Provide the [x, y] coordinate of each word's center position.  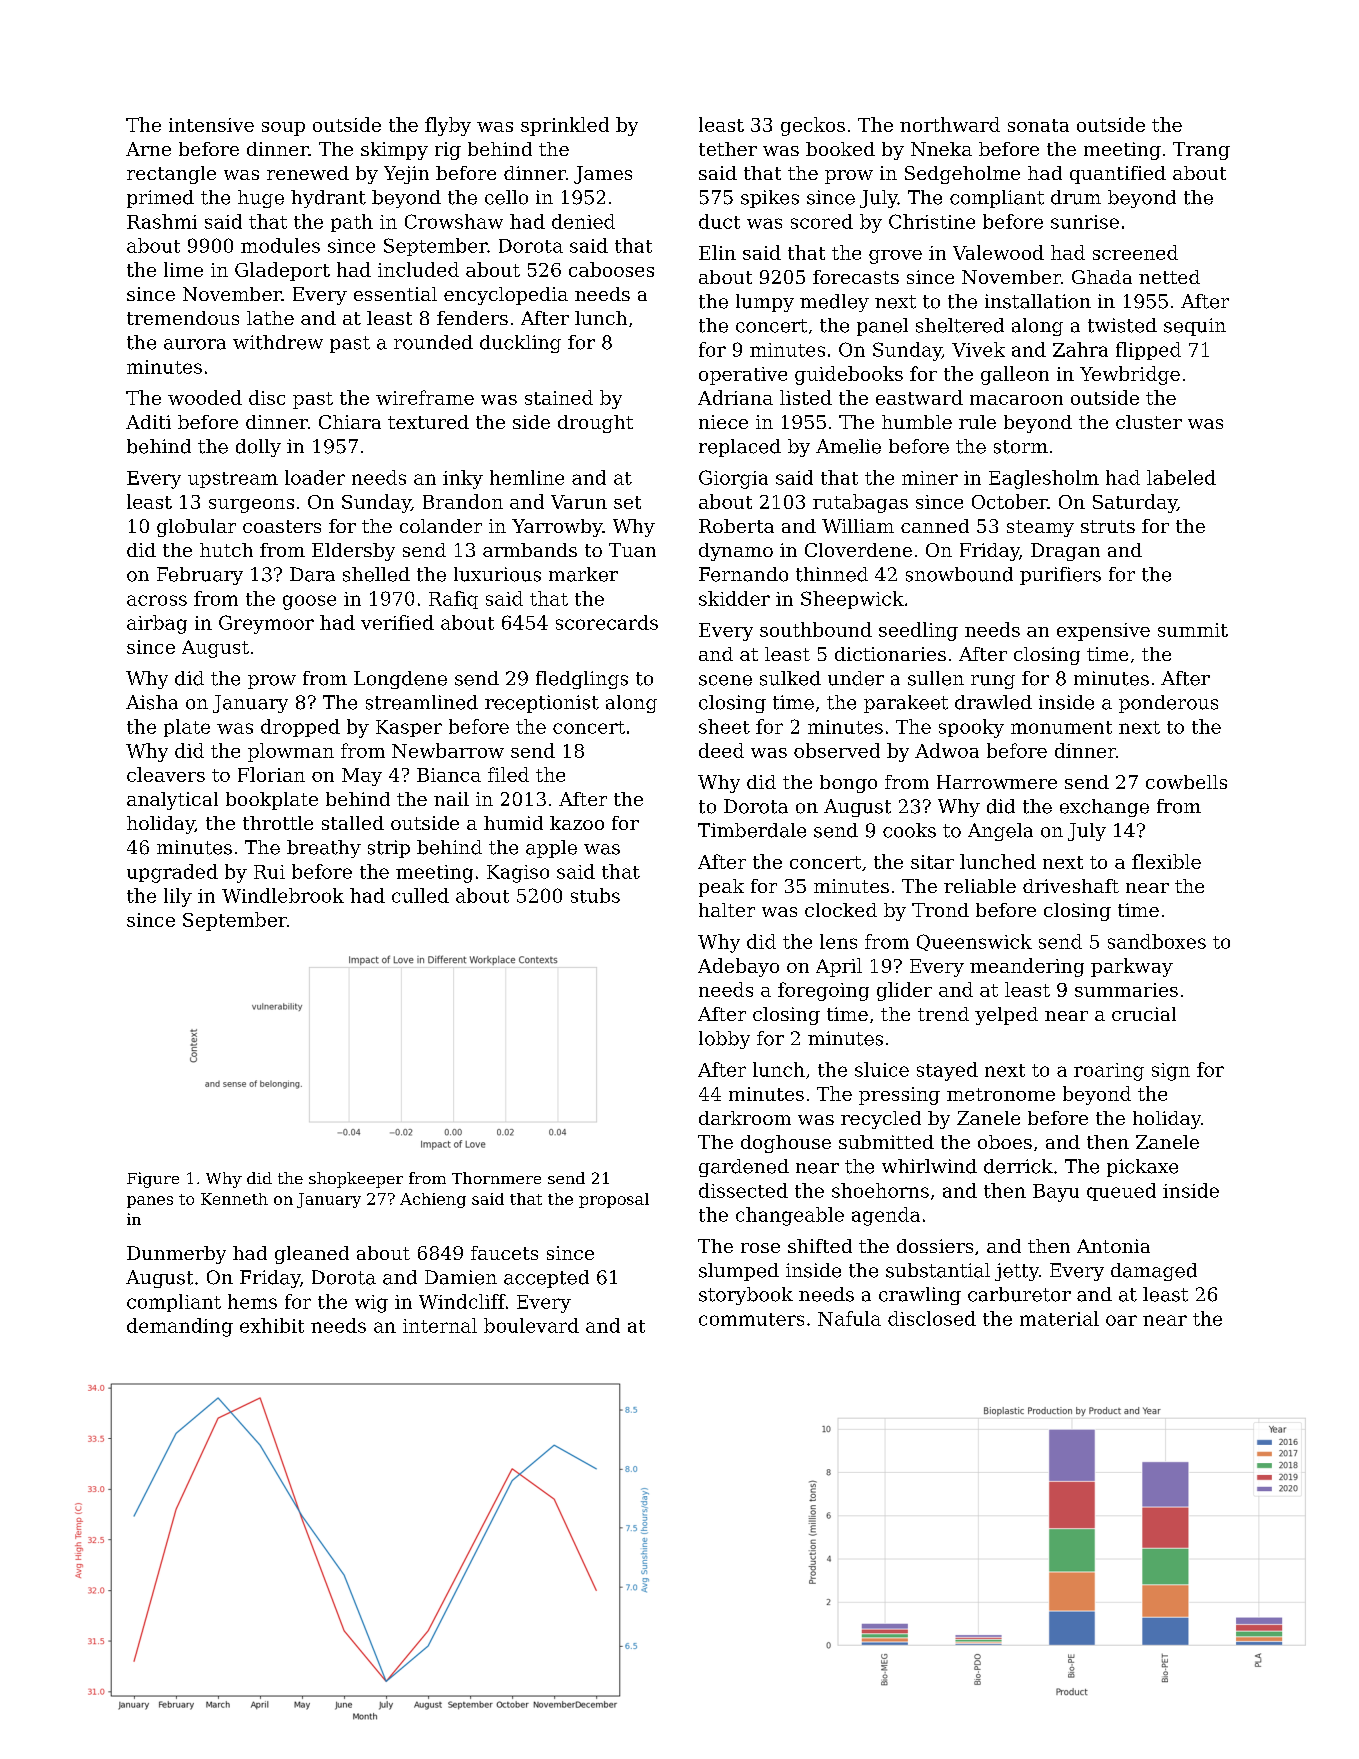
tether [728, 149]
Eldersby [353, 552]
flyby [448, 126]
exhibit [272, 1325]
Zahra [1080, 349]
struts [1108, 526]
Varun [579, 502]
